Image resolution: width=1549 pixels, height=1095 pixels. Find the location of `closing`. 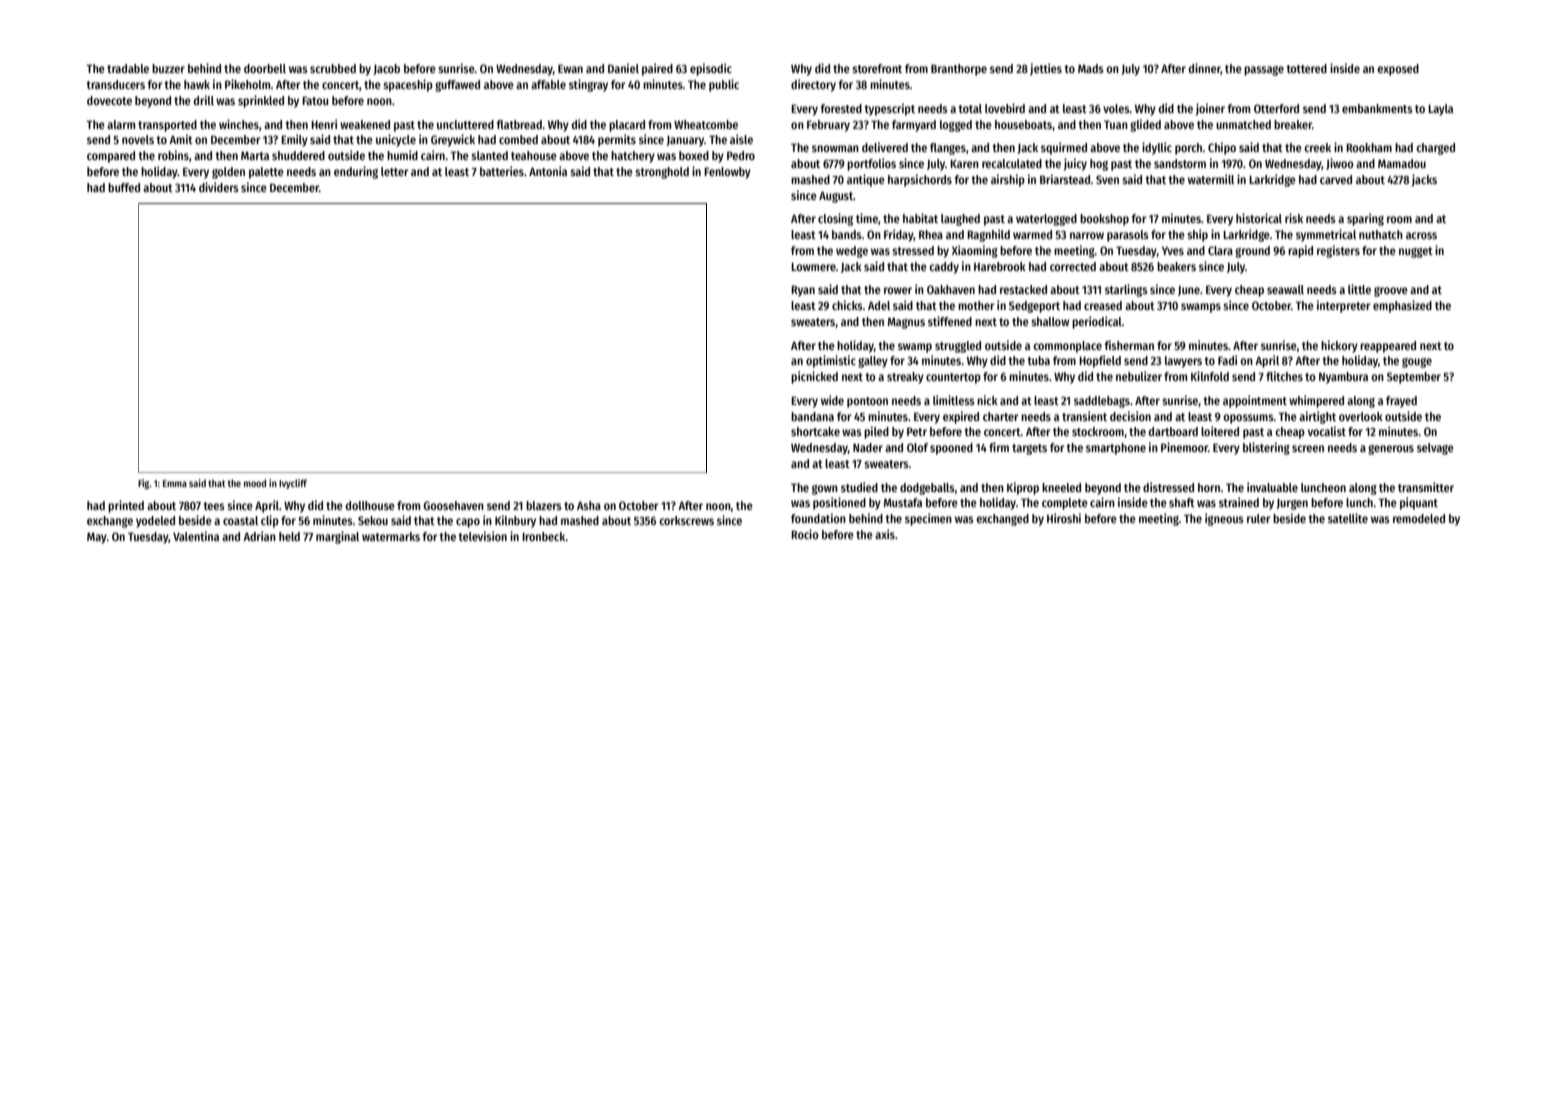

closing is located at coordinates (835, 219).
